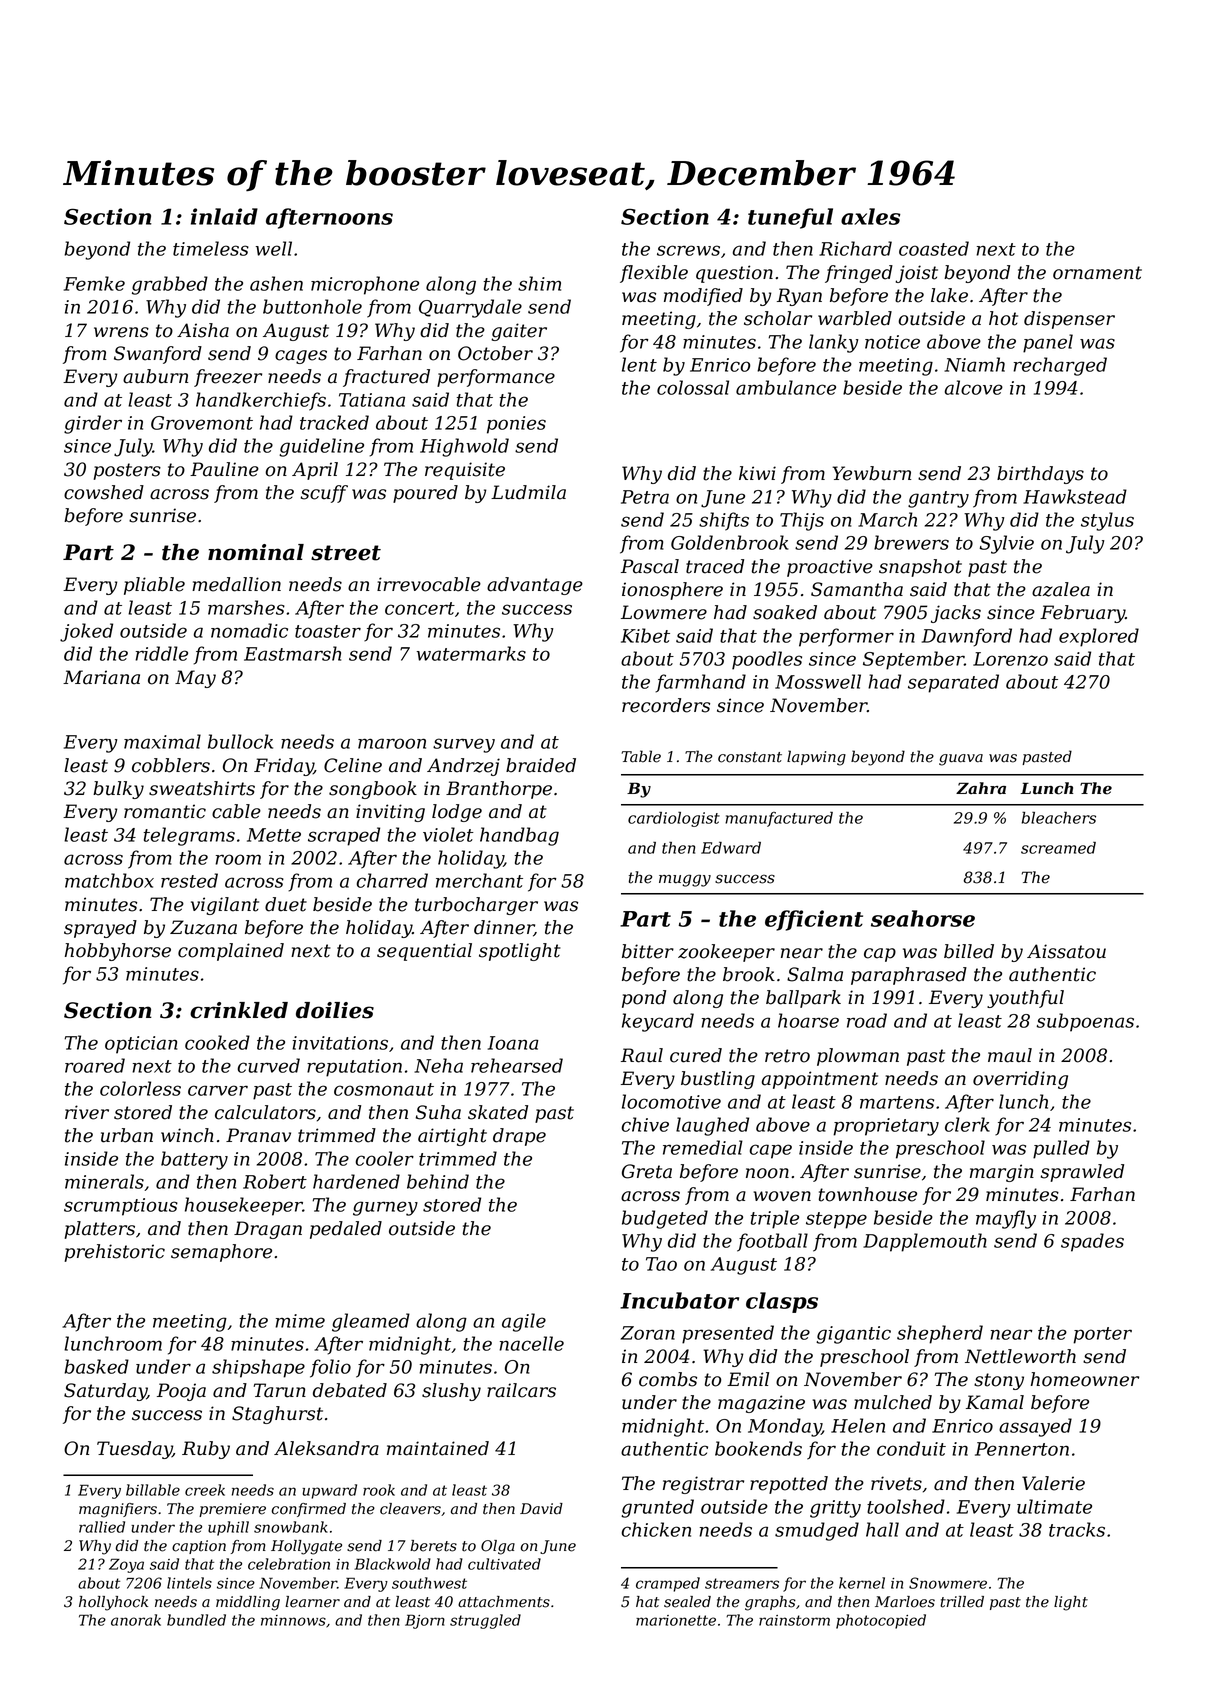 The width and height of the image is (1207, 1707). Describe the element at coordinates (870, 216) in the image. I see `axles` at that location.
